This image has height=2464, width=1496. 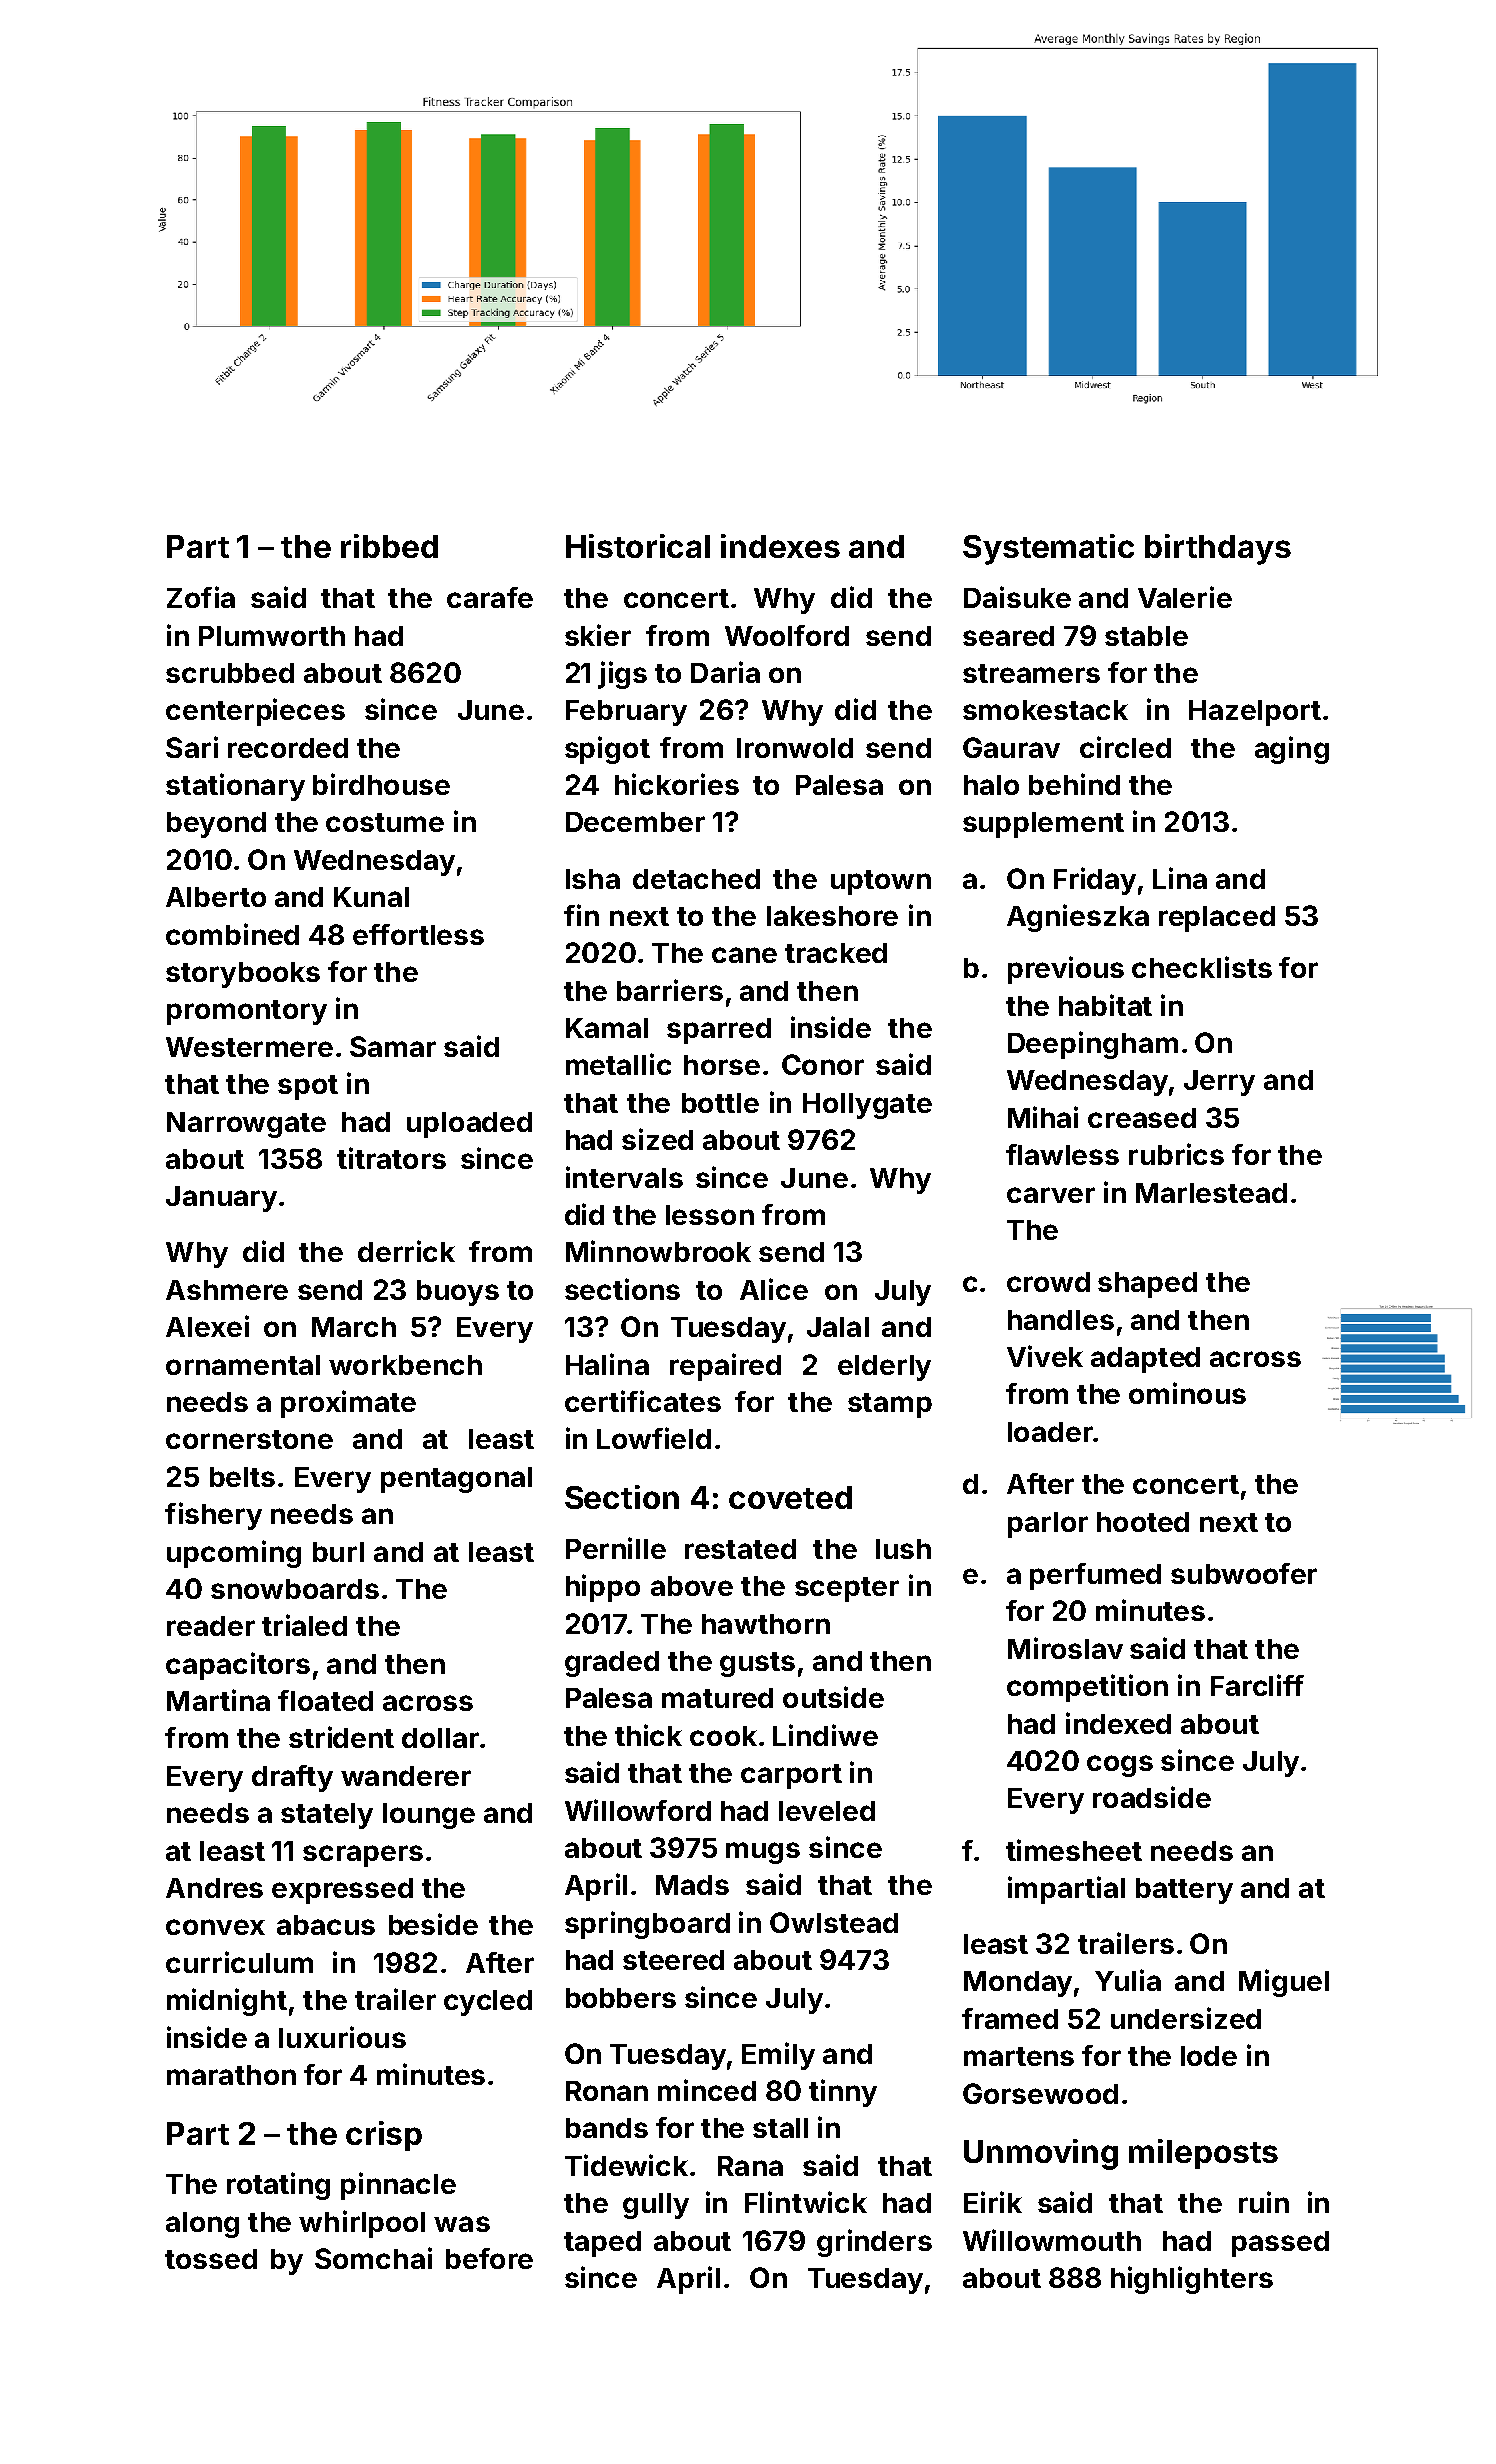 What do you see at coordinates (1192, 2280) in the image?
I see `highlighters` at bounding box center [1192, 2280].
